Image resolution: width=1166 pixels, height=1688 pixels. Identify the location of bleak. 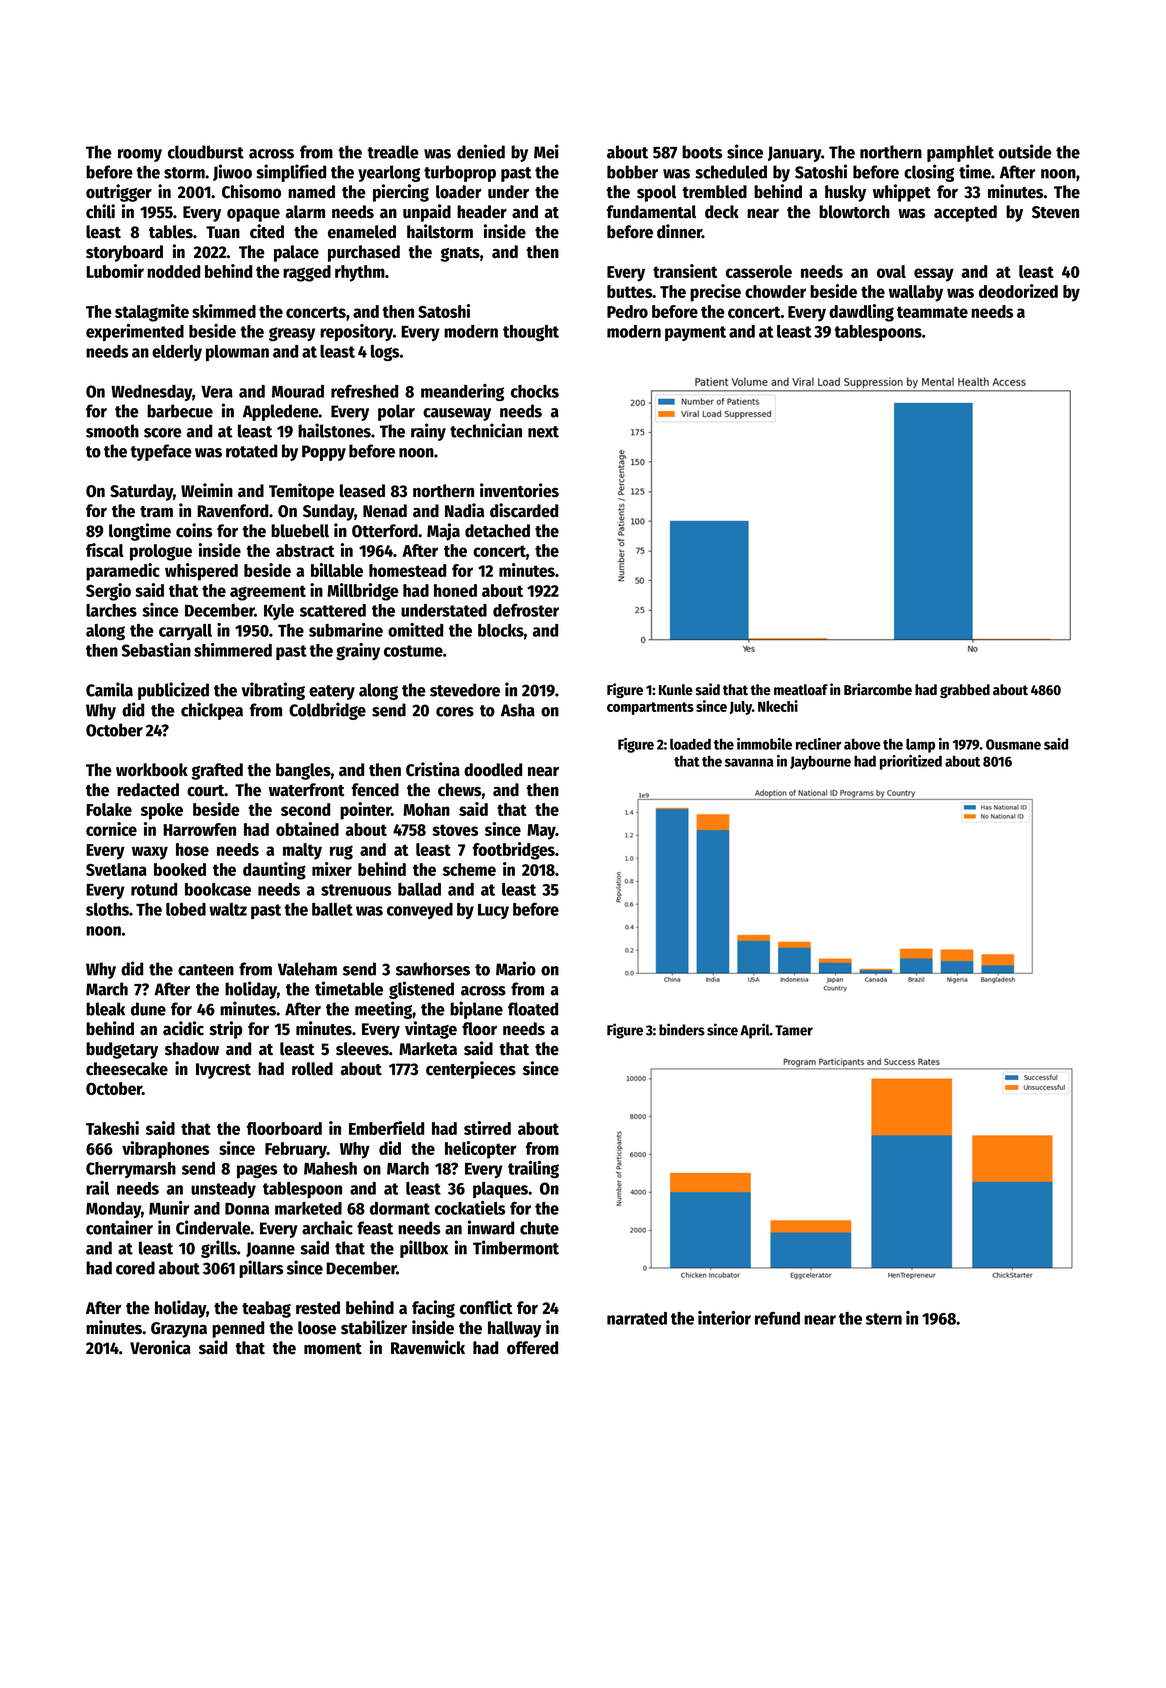
(105, 1009).
